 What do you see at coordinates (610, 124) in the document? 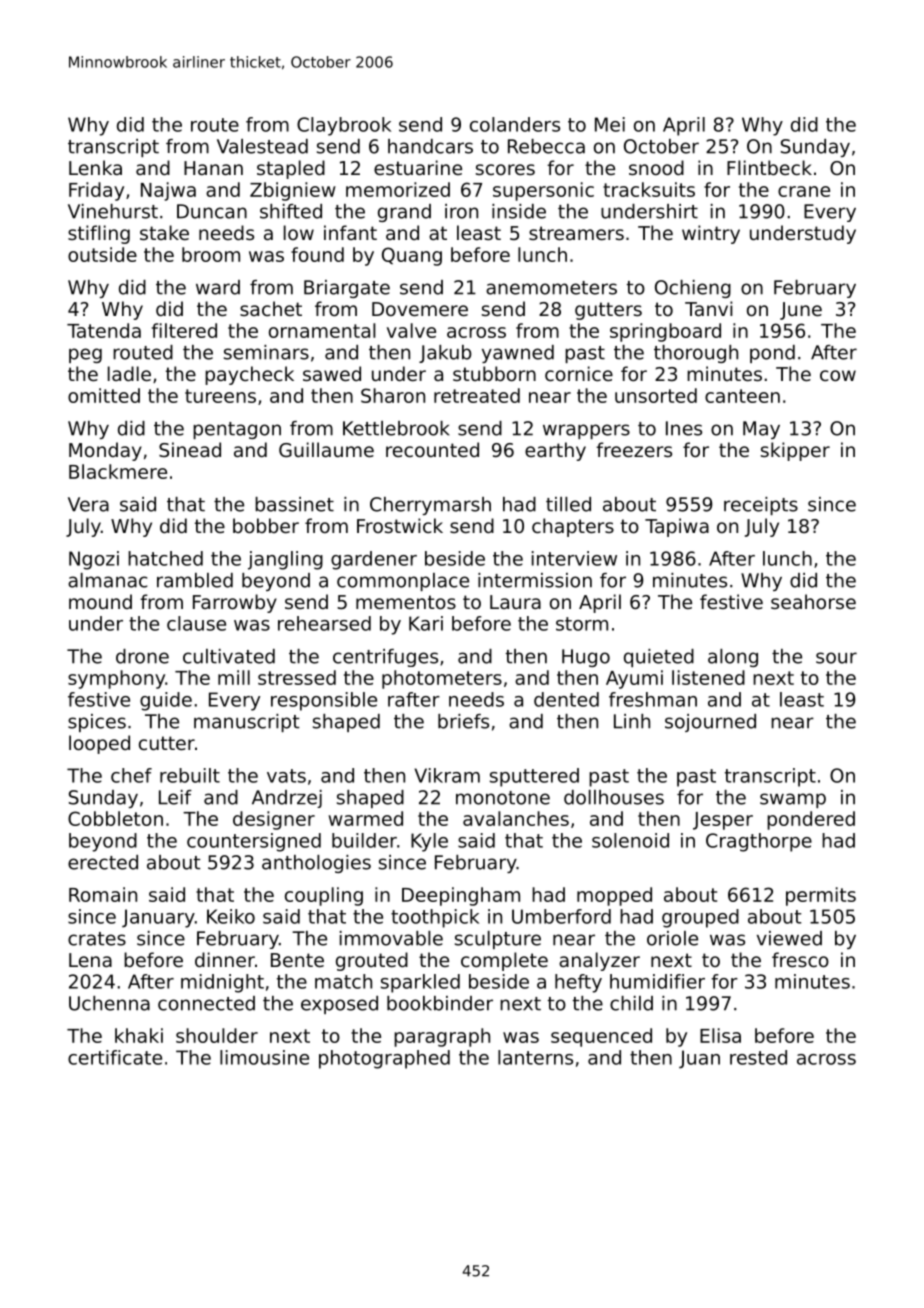
I see `Mei` at bounding box center [610, 124].
